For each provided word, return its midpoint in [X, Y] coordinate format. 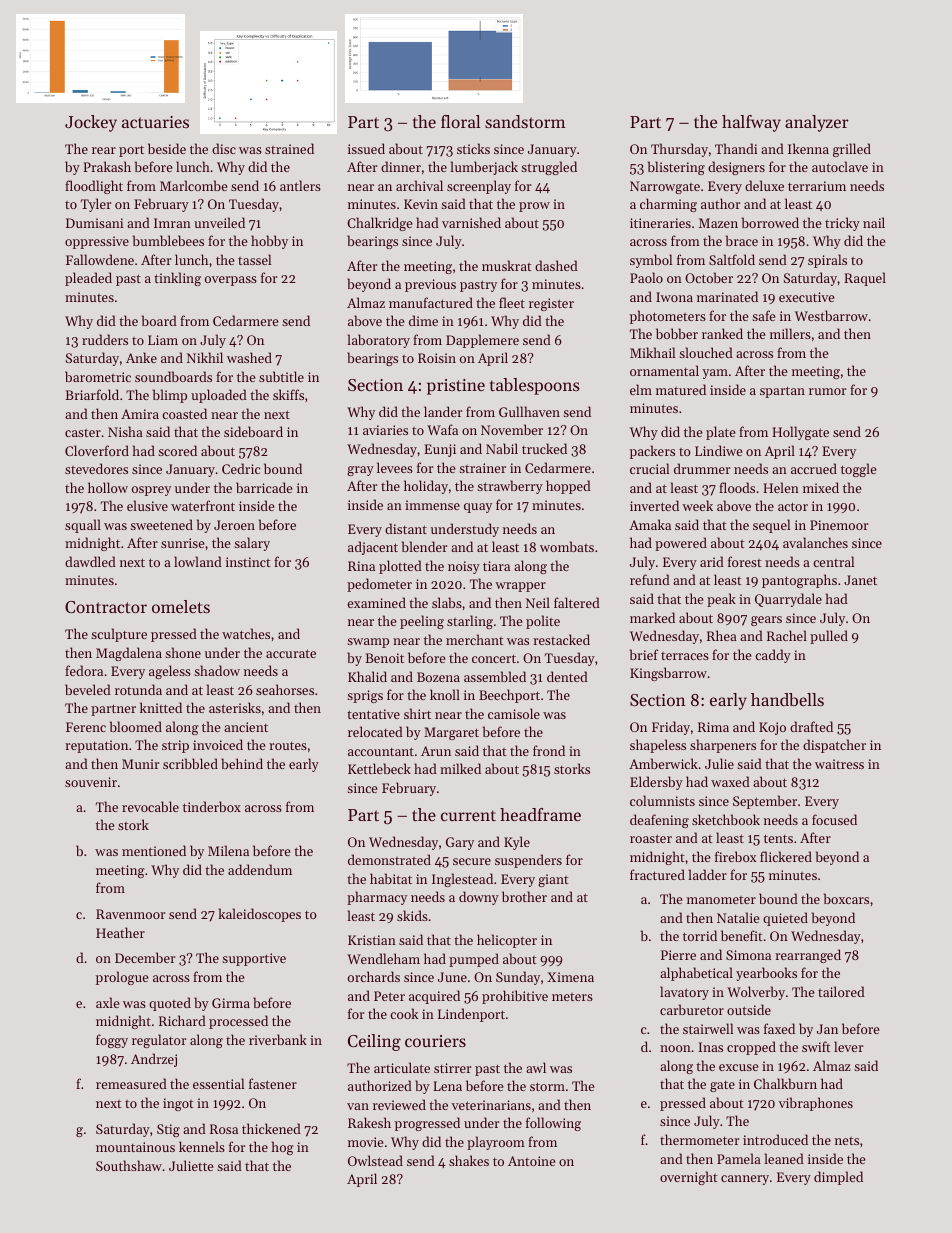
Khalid [367, 676]
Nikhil [205, 357]
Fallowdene [100, 259]
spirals [827, 261]
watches [246, 633]
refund [650, 579]
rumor [827, 391]
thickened [271, 1128]
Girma [231, 1003]
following [553, 1124]
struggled [549, 168]
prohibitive [515, 997]
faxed [779, 1028]
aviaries [385, 430]
